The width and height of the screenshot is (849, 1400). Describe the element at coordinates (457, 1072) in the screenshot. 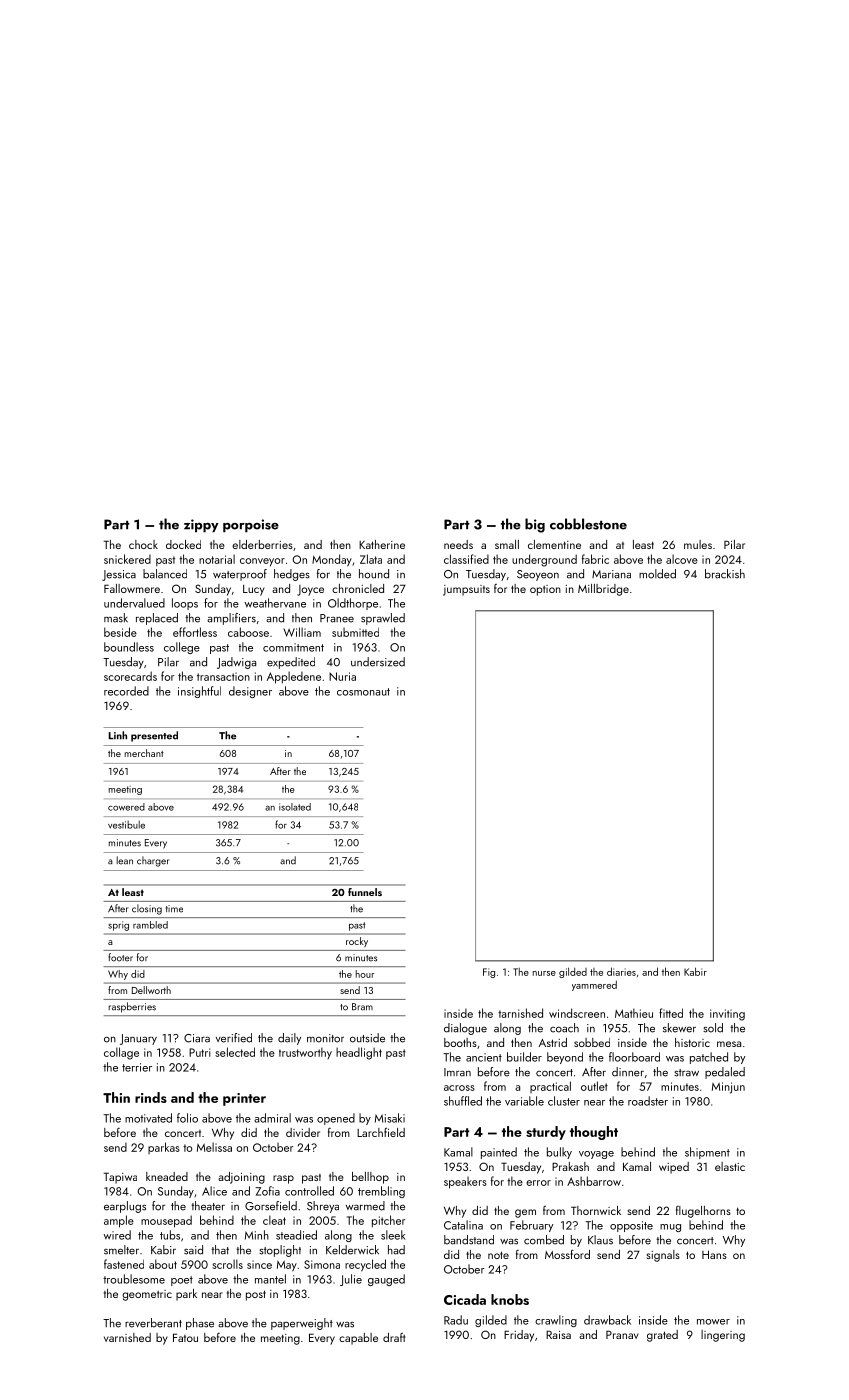

I see `Imran` at that location.
